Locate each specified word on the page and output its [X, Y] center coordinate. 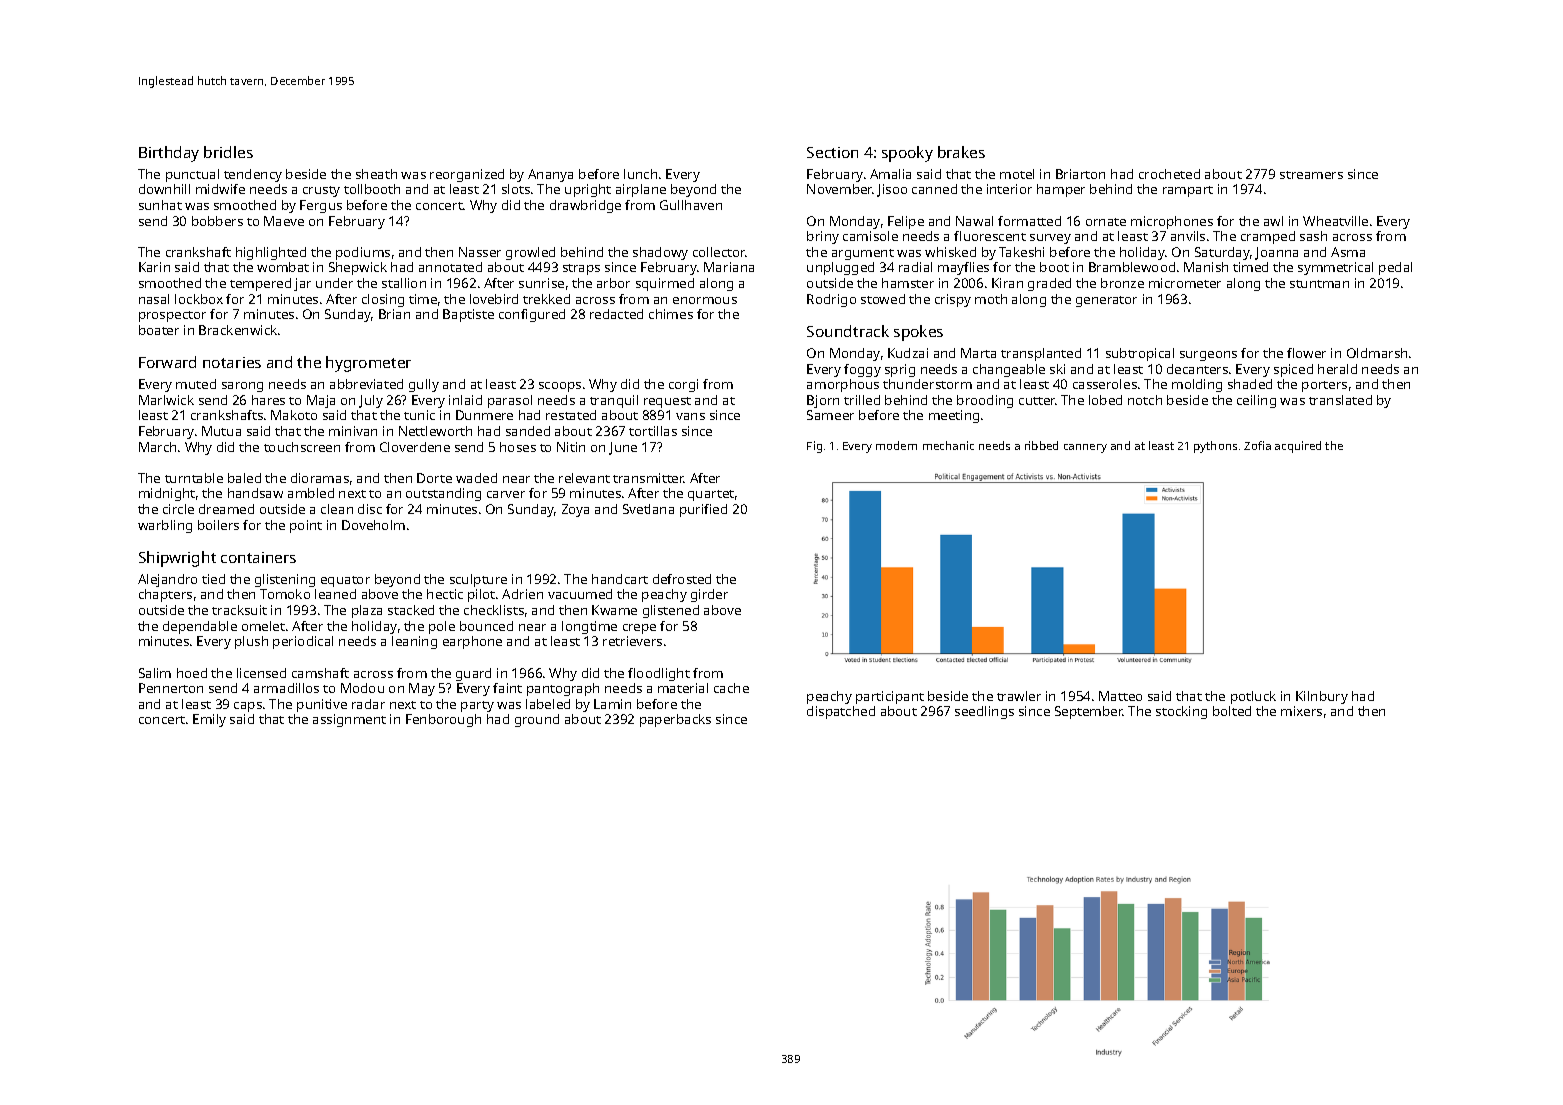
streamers [1311, 175]
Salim [155, 673]
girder [709, 595]
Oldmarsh [1377, 353]
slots [516, 189]
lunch [640, 174]
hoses [518, 447]
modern [896, 445]
